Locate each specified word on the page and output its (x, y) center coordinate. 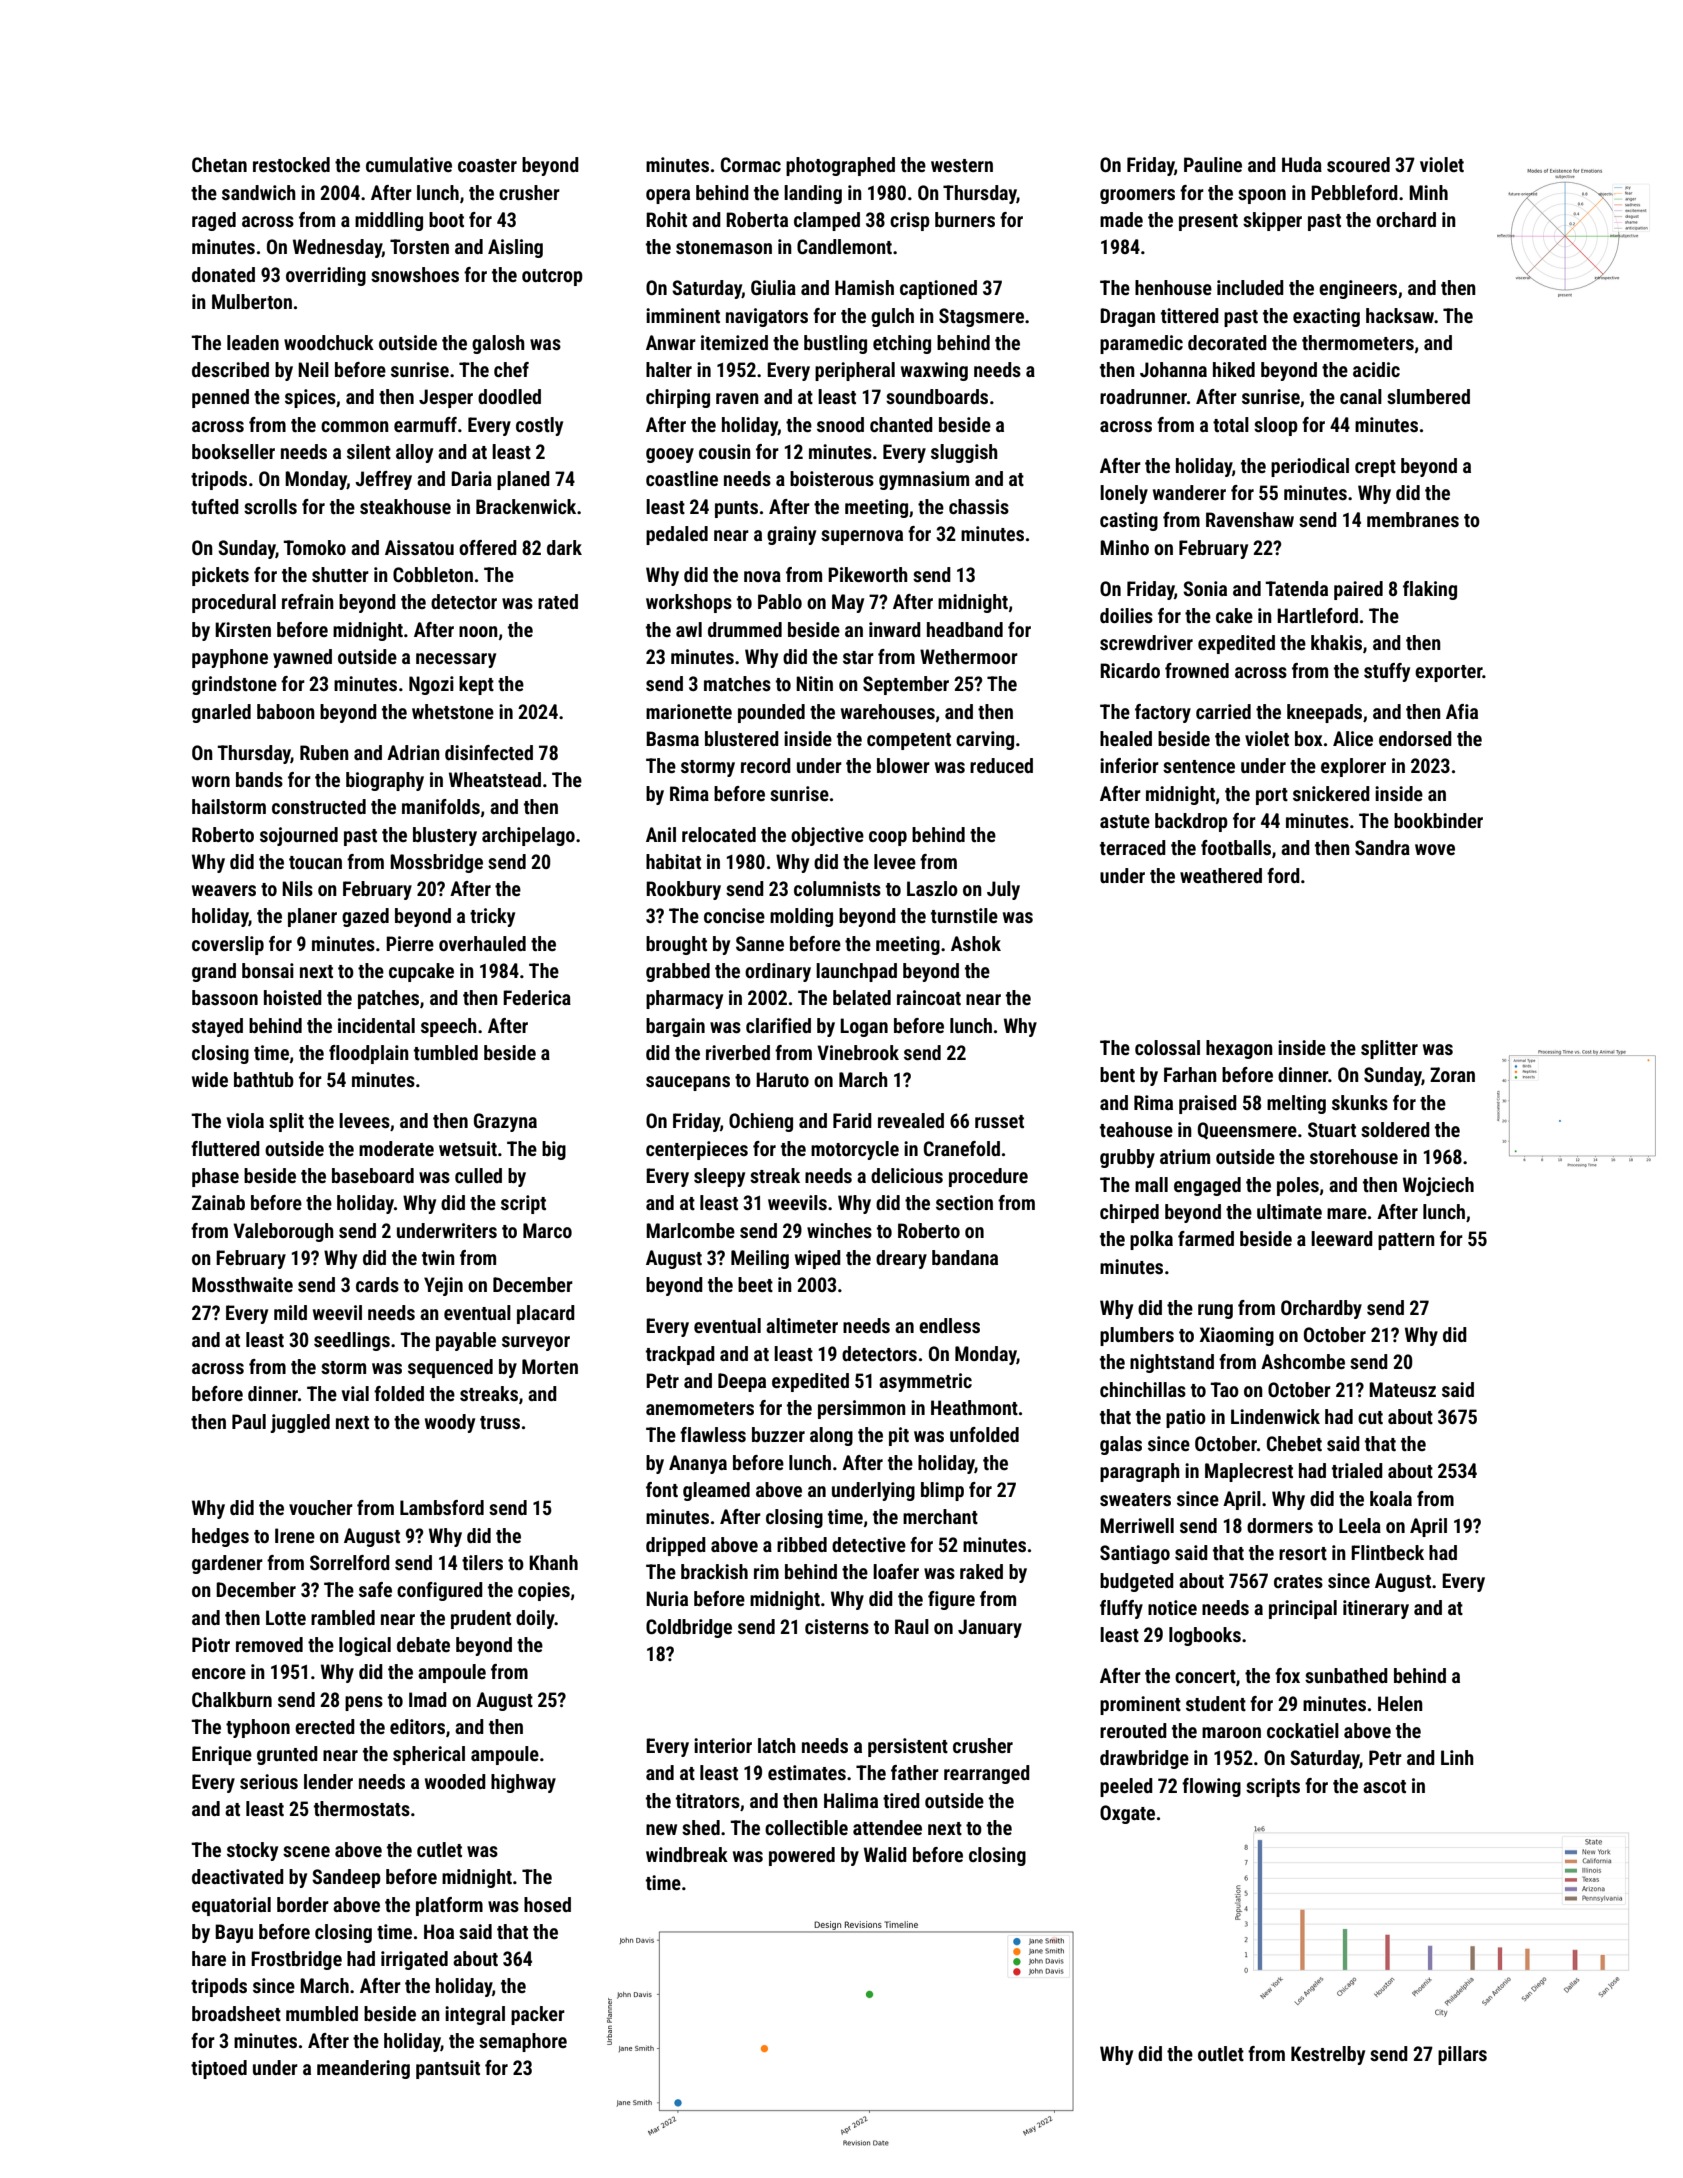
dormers (1280, 1525)
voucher (321, 1507)
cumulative (409, 164)
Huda (1302, 164)
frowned (1197, 670)
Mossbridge (436, 863)
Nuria (667, 1598)
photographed (840, 166)
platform (449, 1906)
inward (895, 629)
